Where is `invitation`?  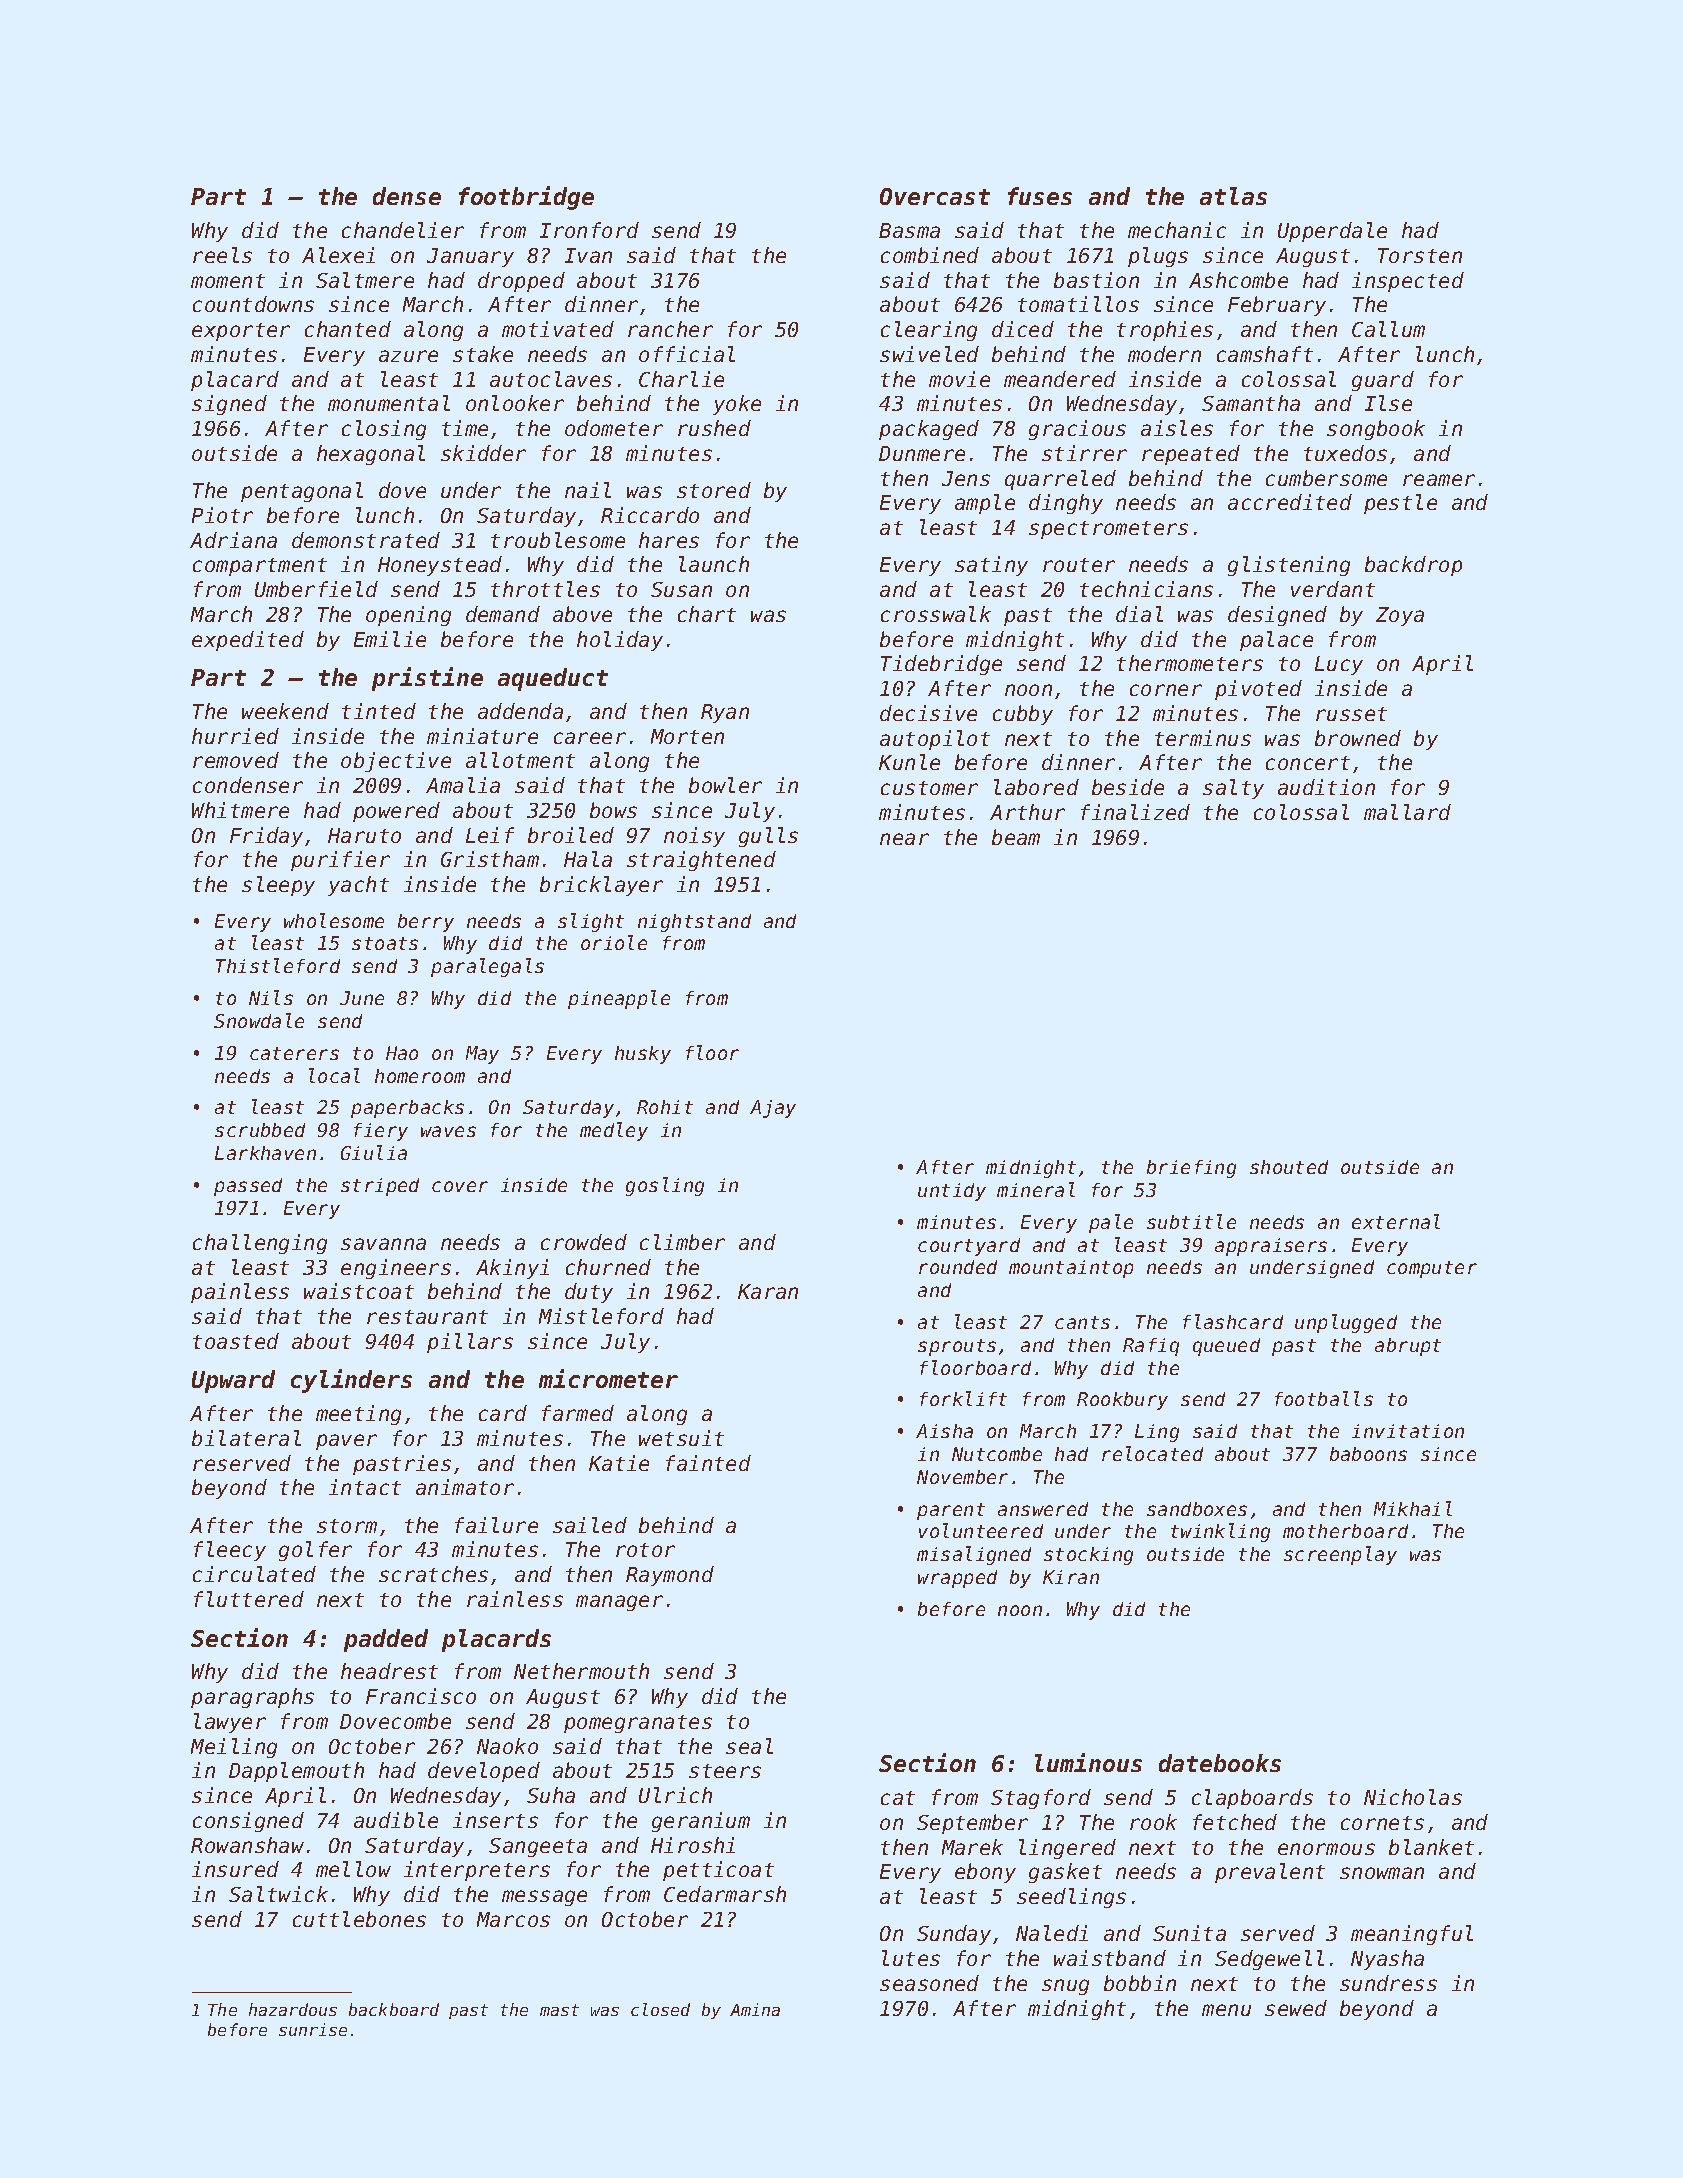 invitation is located at coordinates (1408, 1431).
